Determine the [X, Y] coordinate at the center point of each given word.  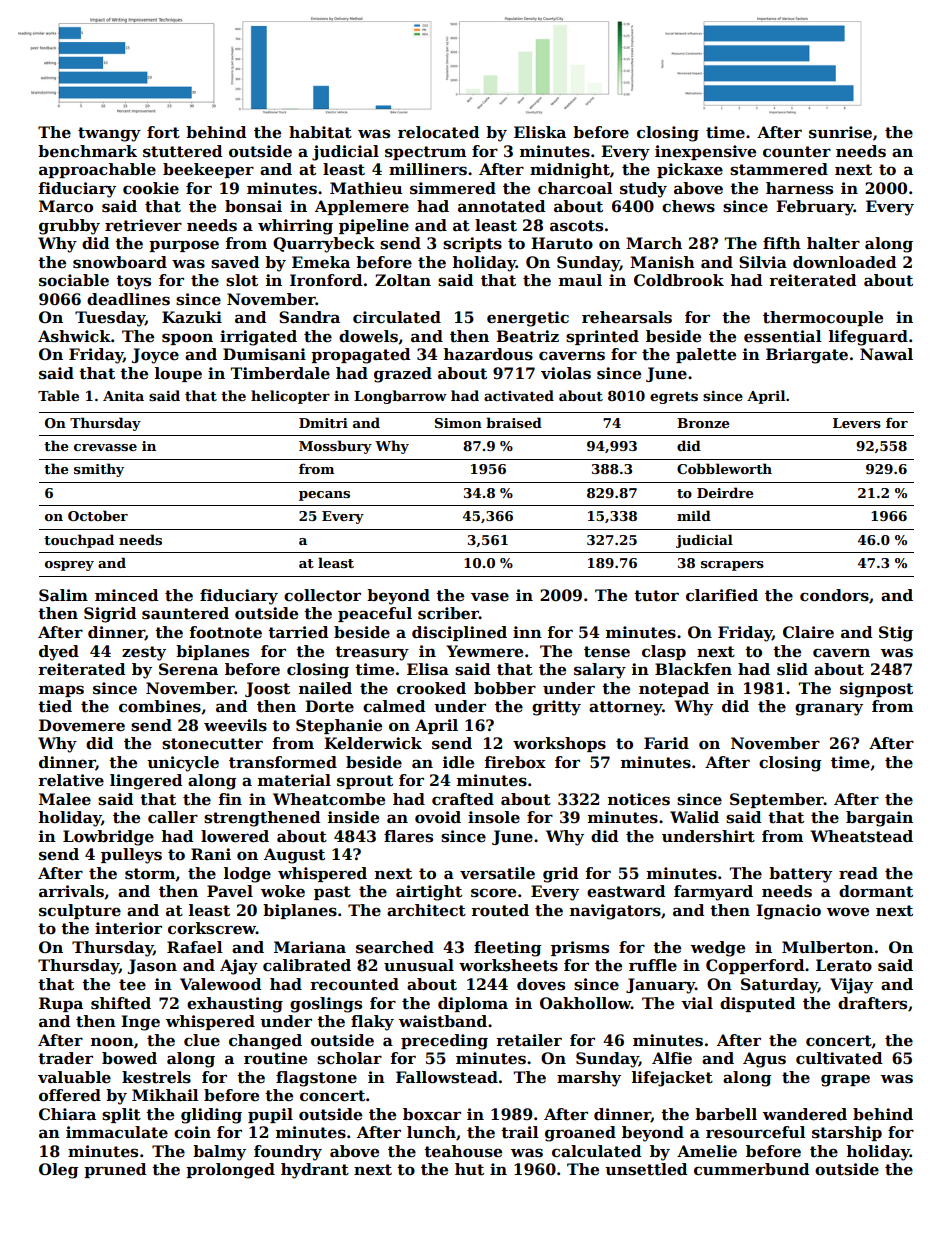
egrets [674, 398]
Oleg [59, 1171]
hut [469, 1169]
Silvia [763, 262]
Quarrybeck [324, 245]
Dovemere [82, 725]
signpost [876, 690]
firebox [515, 762]
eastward [626, 891]
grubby [69, 227]
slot [242, 280]
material [294, 780]
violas [566, 373]
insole [494, 817]
